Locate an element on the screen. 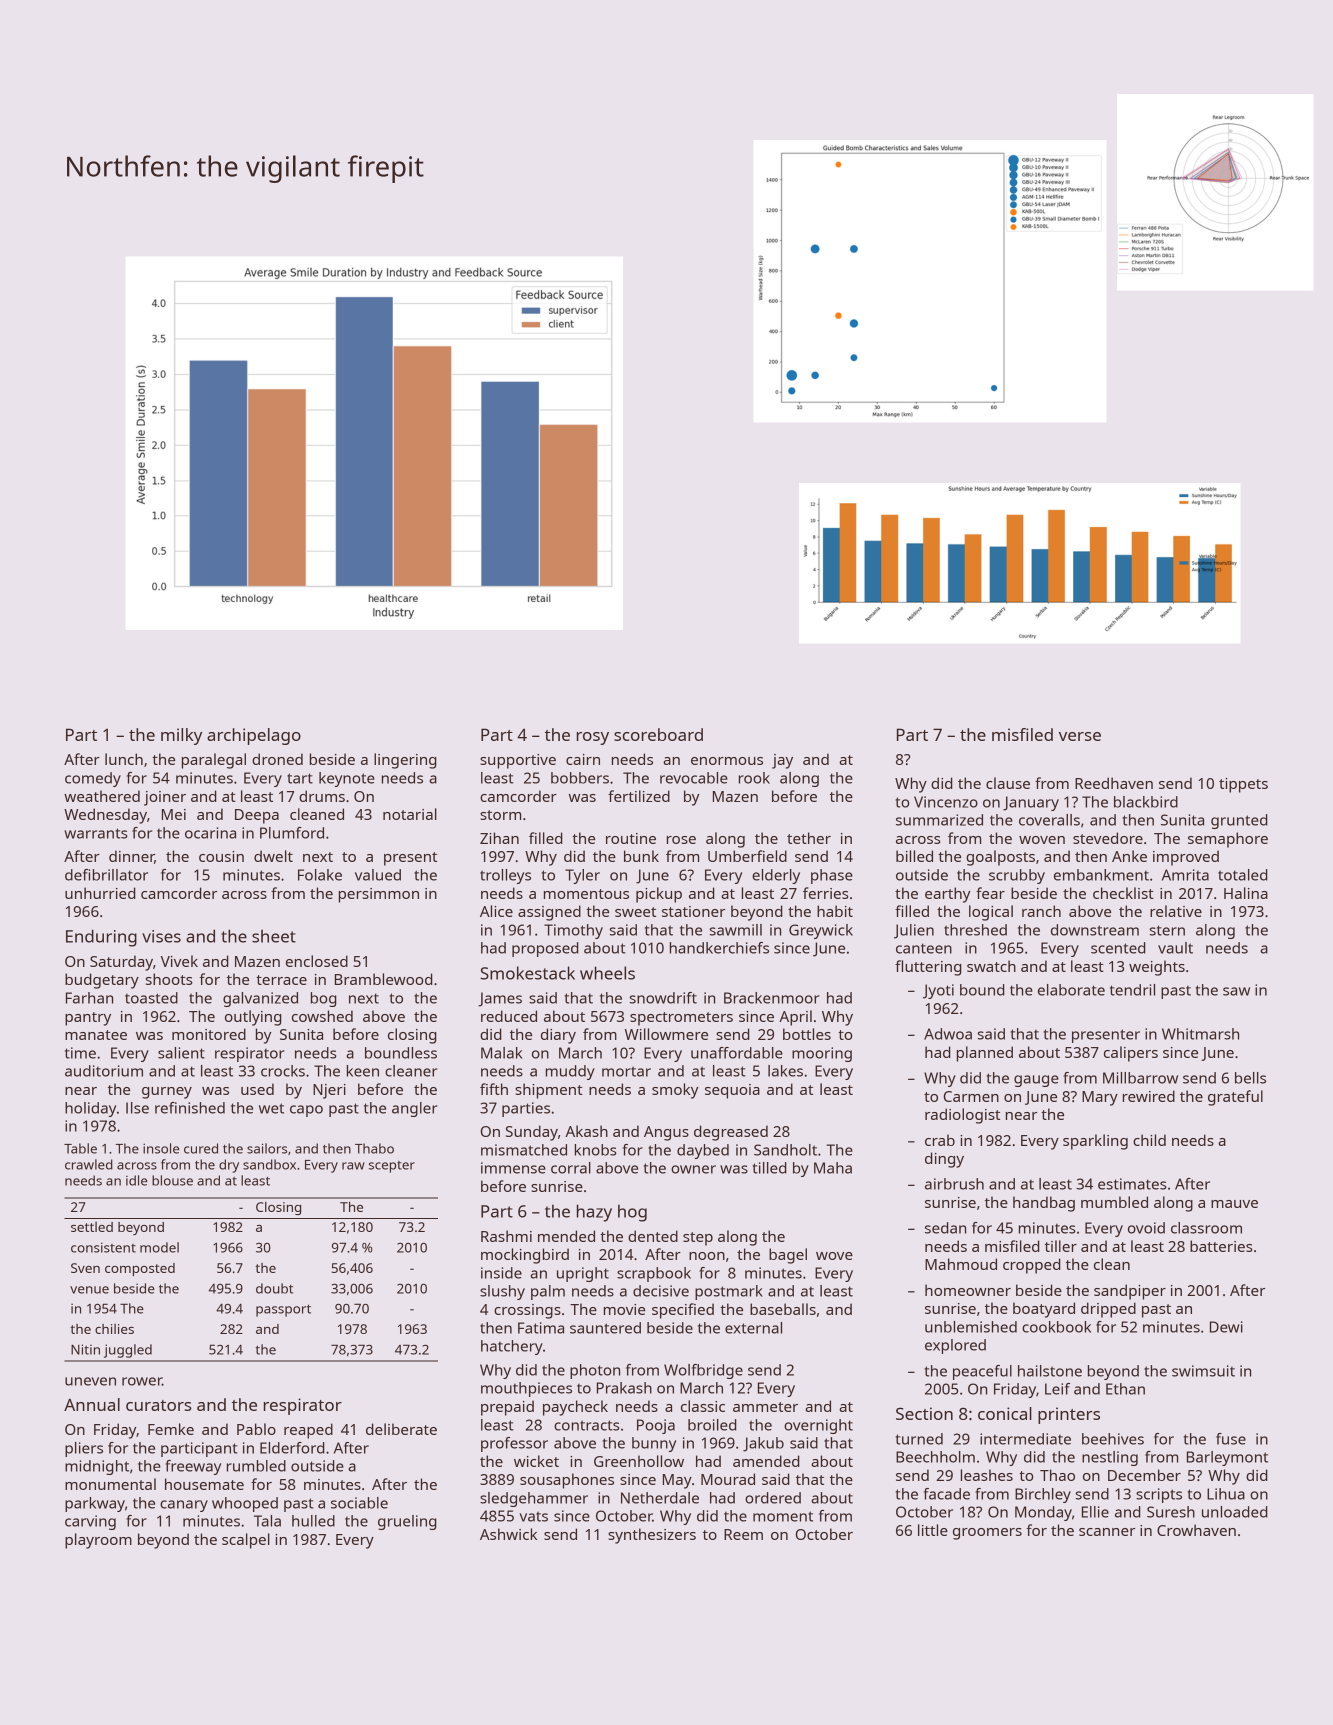 The image size is (1333, 1725). planned is located at coordinates (985, 1054).
